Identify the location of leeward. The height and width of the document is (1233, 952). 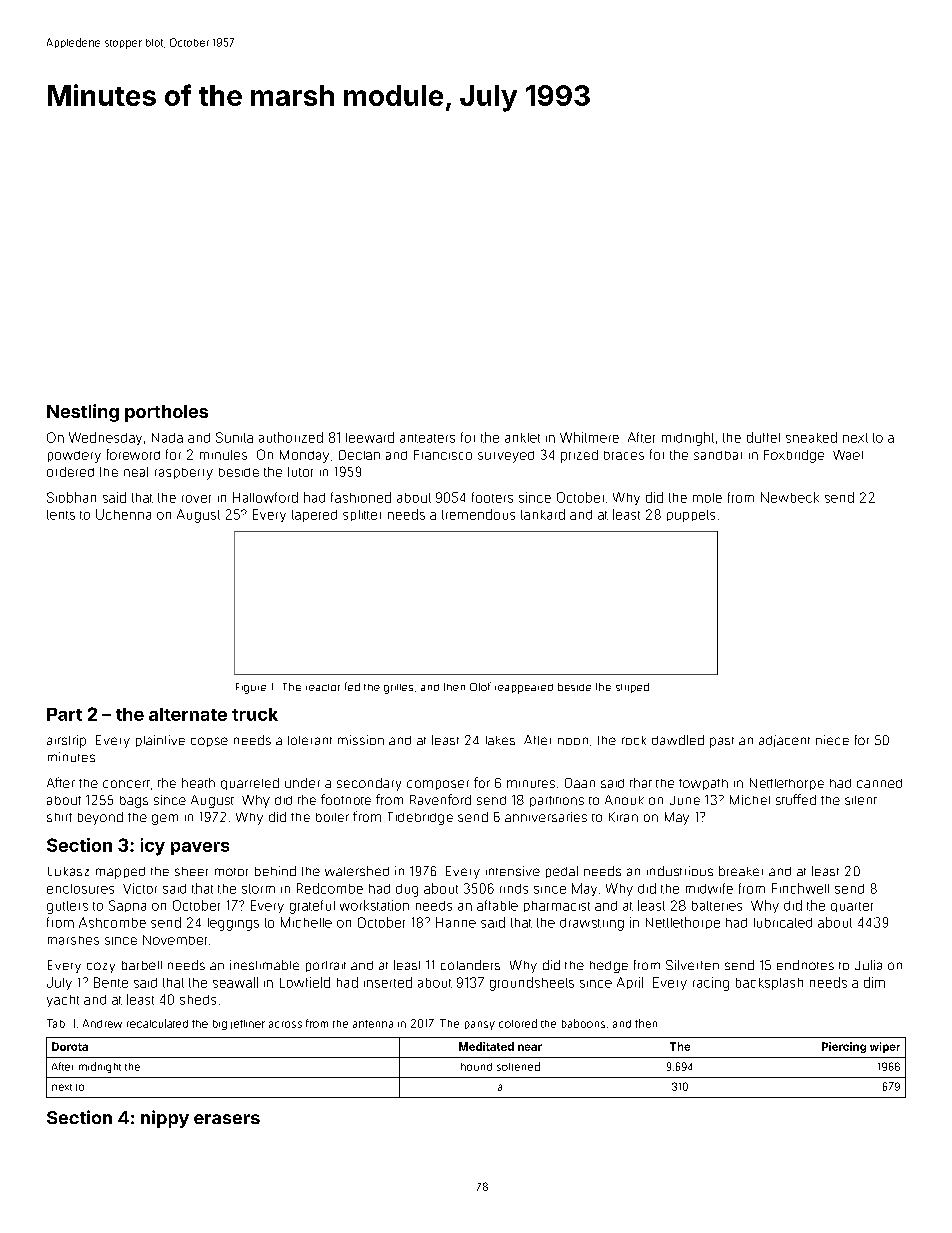
(370, 437).
